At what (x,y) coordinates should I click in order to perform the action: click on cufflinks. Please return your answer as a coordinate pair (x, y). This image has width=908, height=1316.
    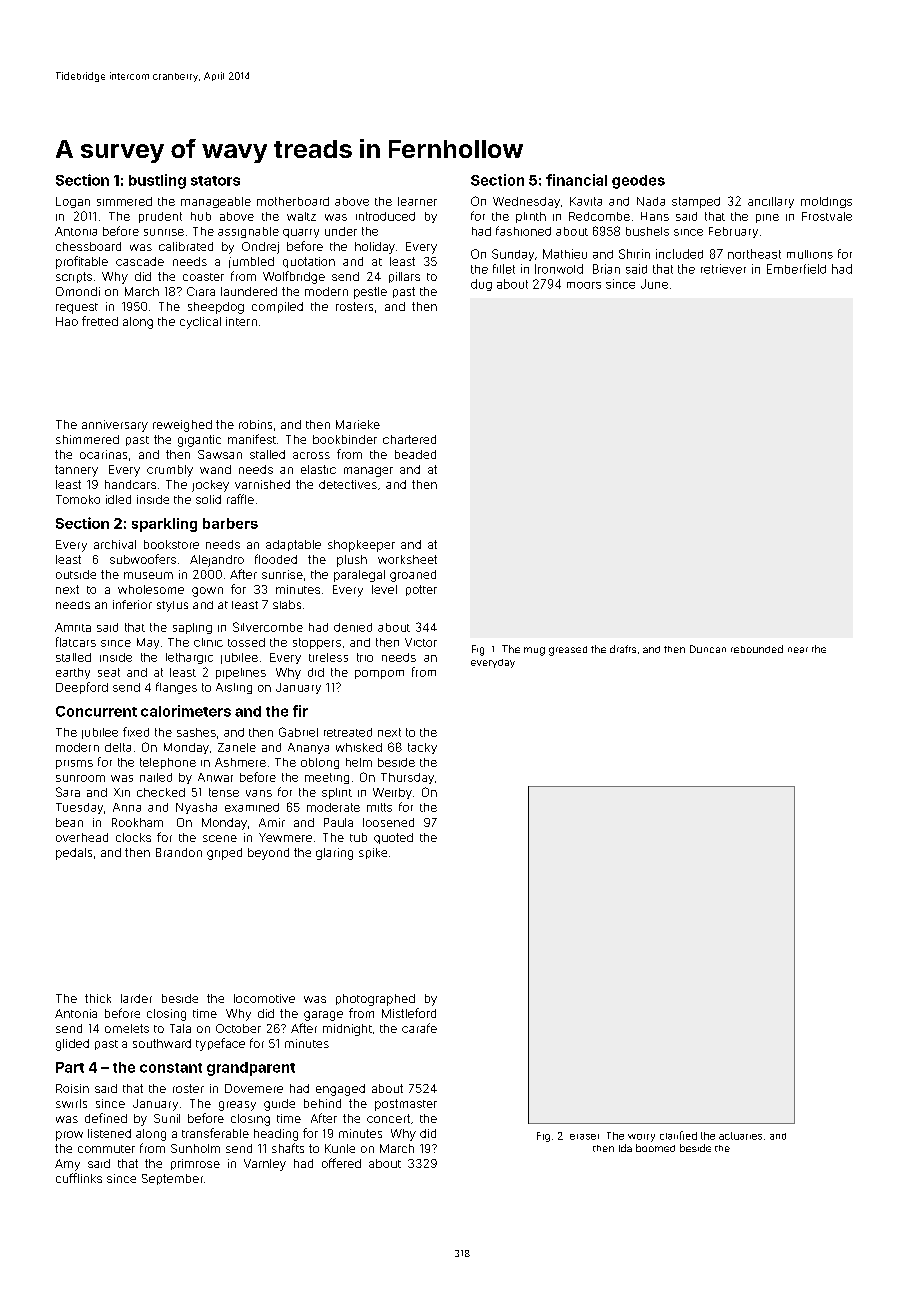
    Looking at the image, I should click on (79, 1178).
